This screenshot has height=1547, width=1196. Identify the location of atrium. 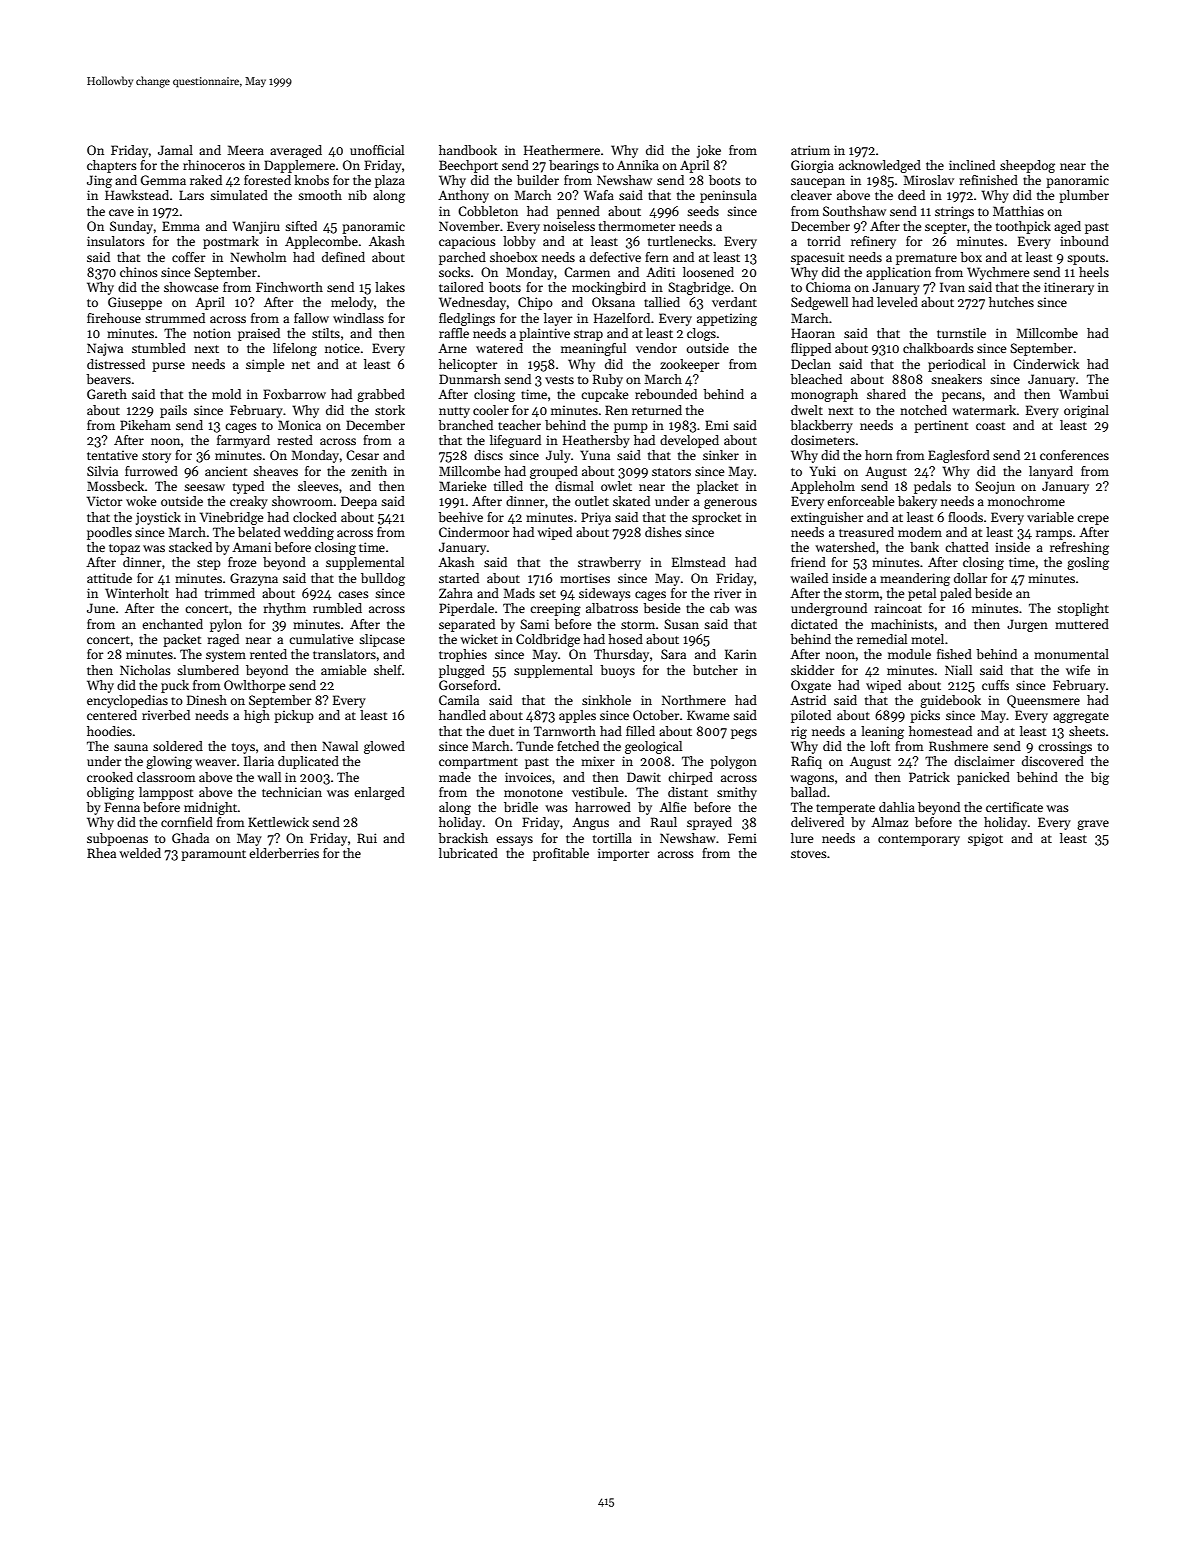
(810, 150).
